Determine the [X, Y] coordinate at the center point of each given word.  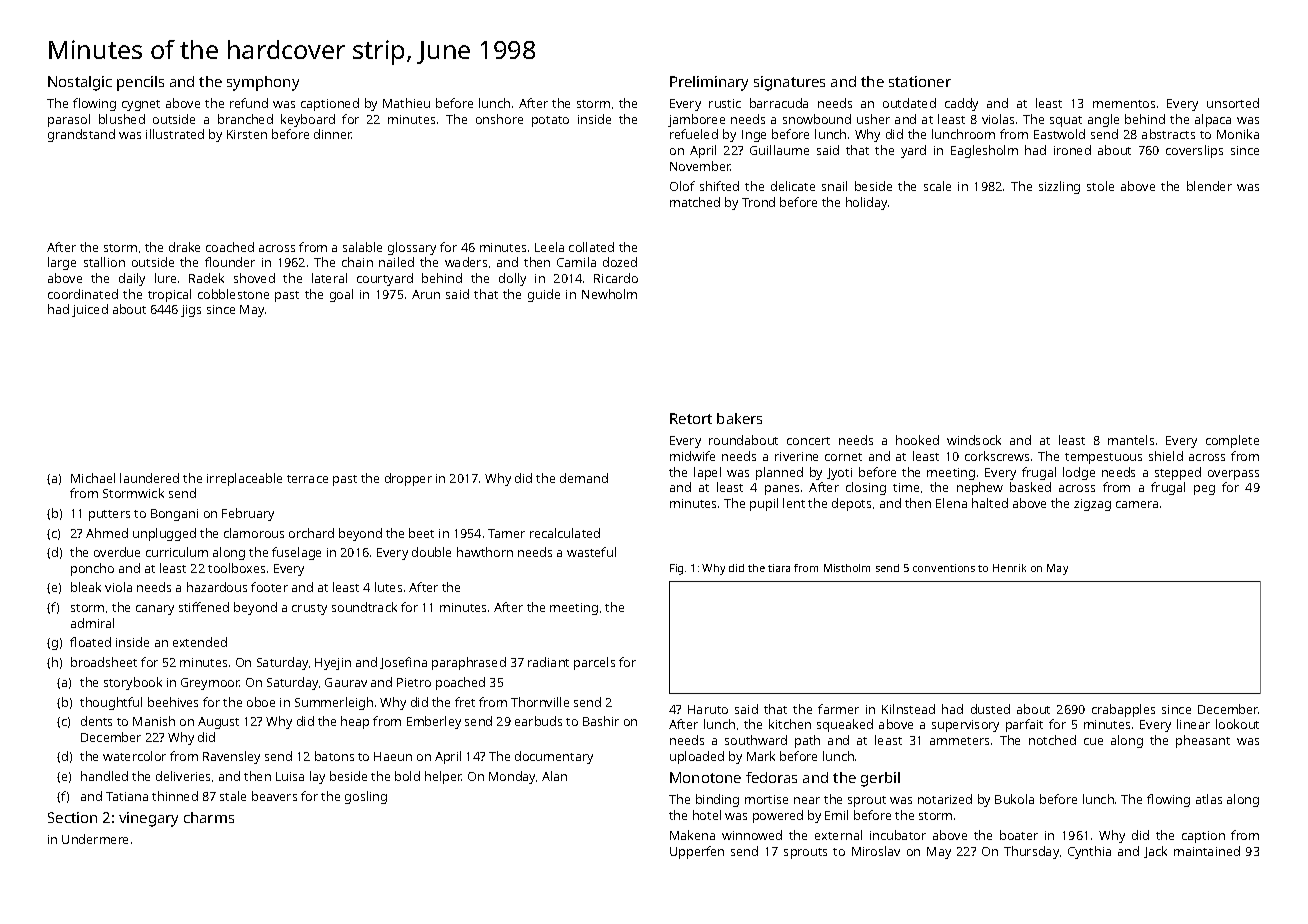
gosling [366, 797]
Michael [93, 478]
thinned [175, 796]
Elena [951, 503]
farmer [838, 709]
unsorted [1233, 103]
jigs [191, 311]
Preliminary [709, 83]
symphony [263, 83]
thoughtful [111, 703]
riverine [796, 456]
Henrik [1009, 568]
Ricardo [616, 278]
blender [1209, 186]
